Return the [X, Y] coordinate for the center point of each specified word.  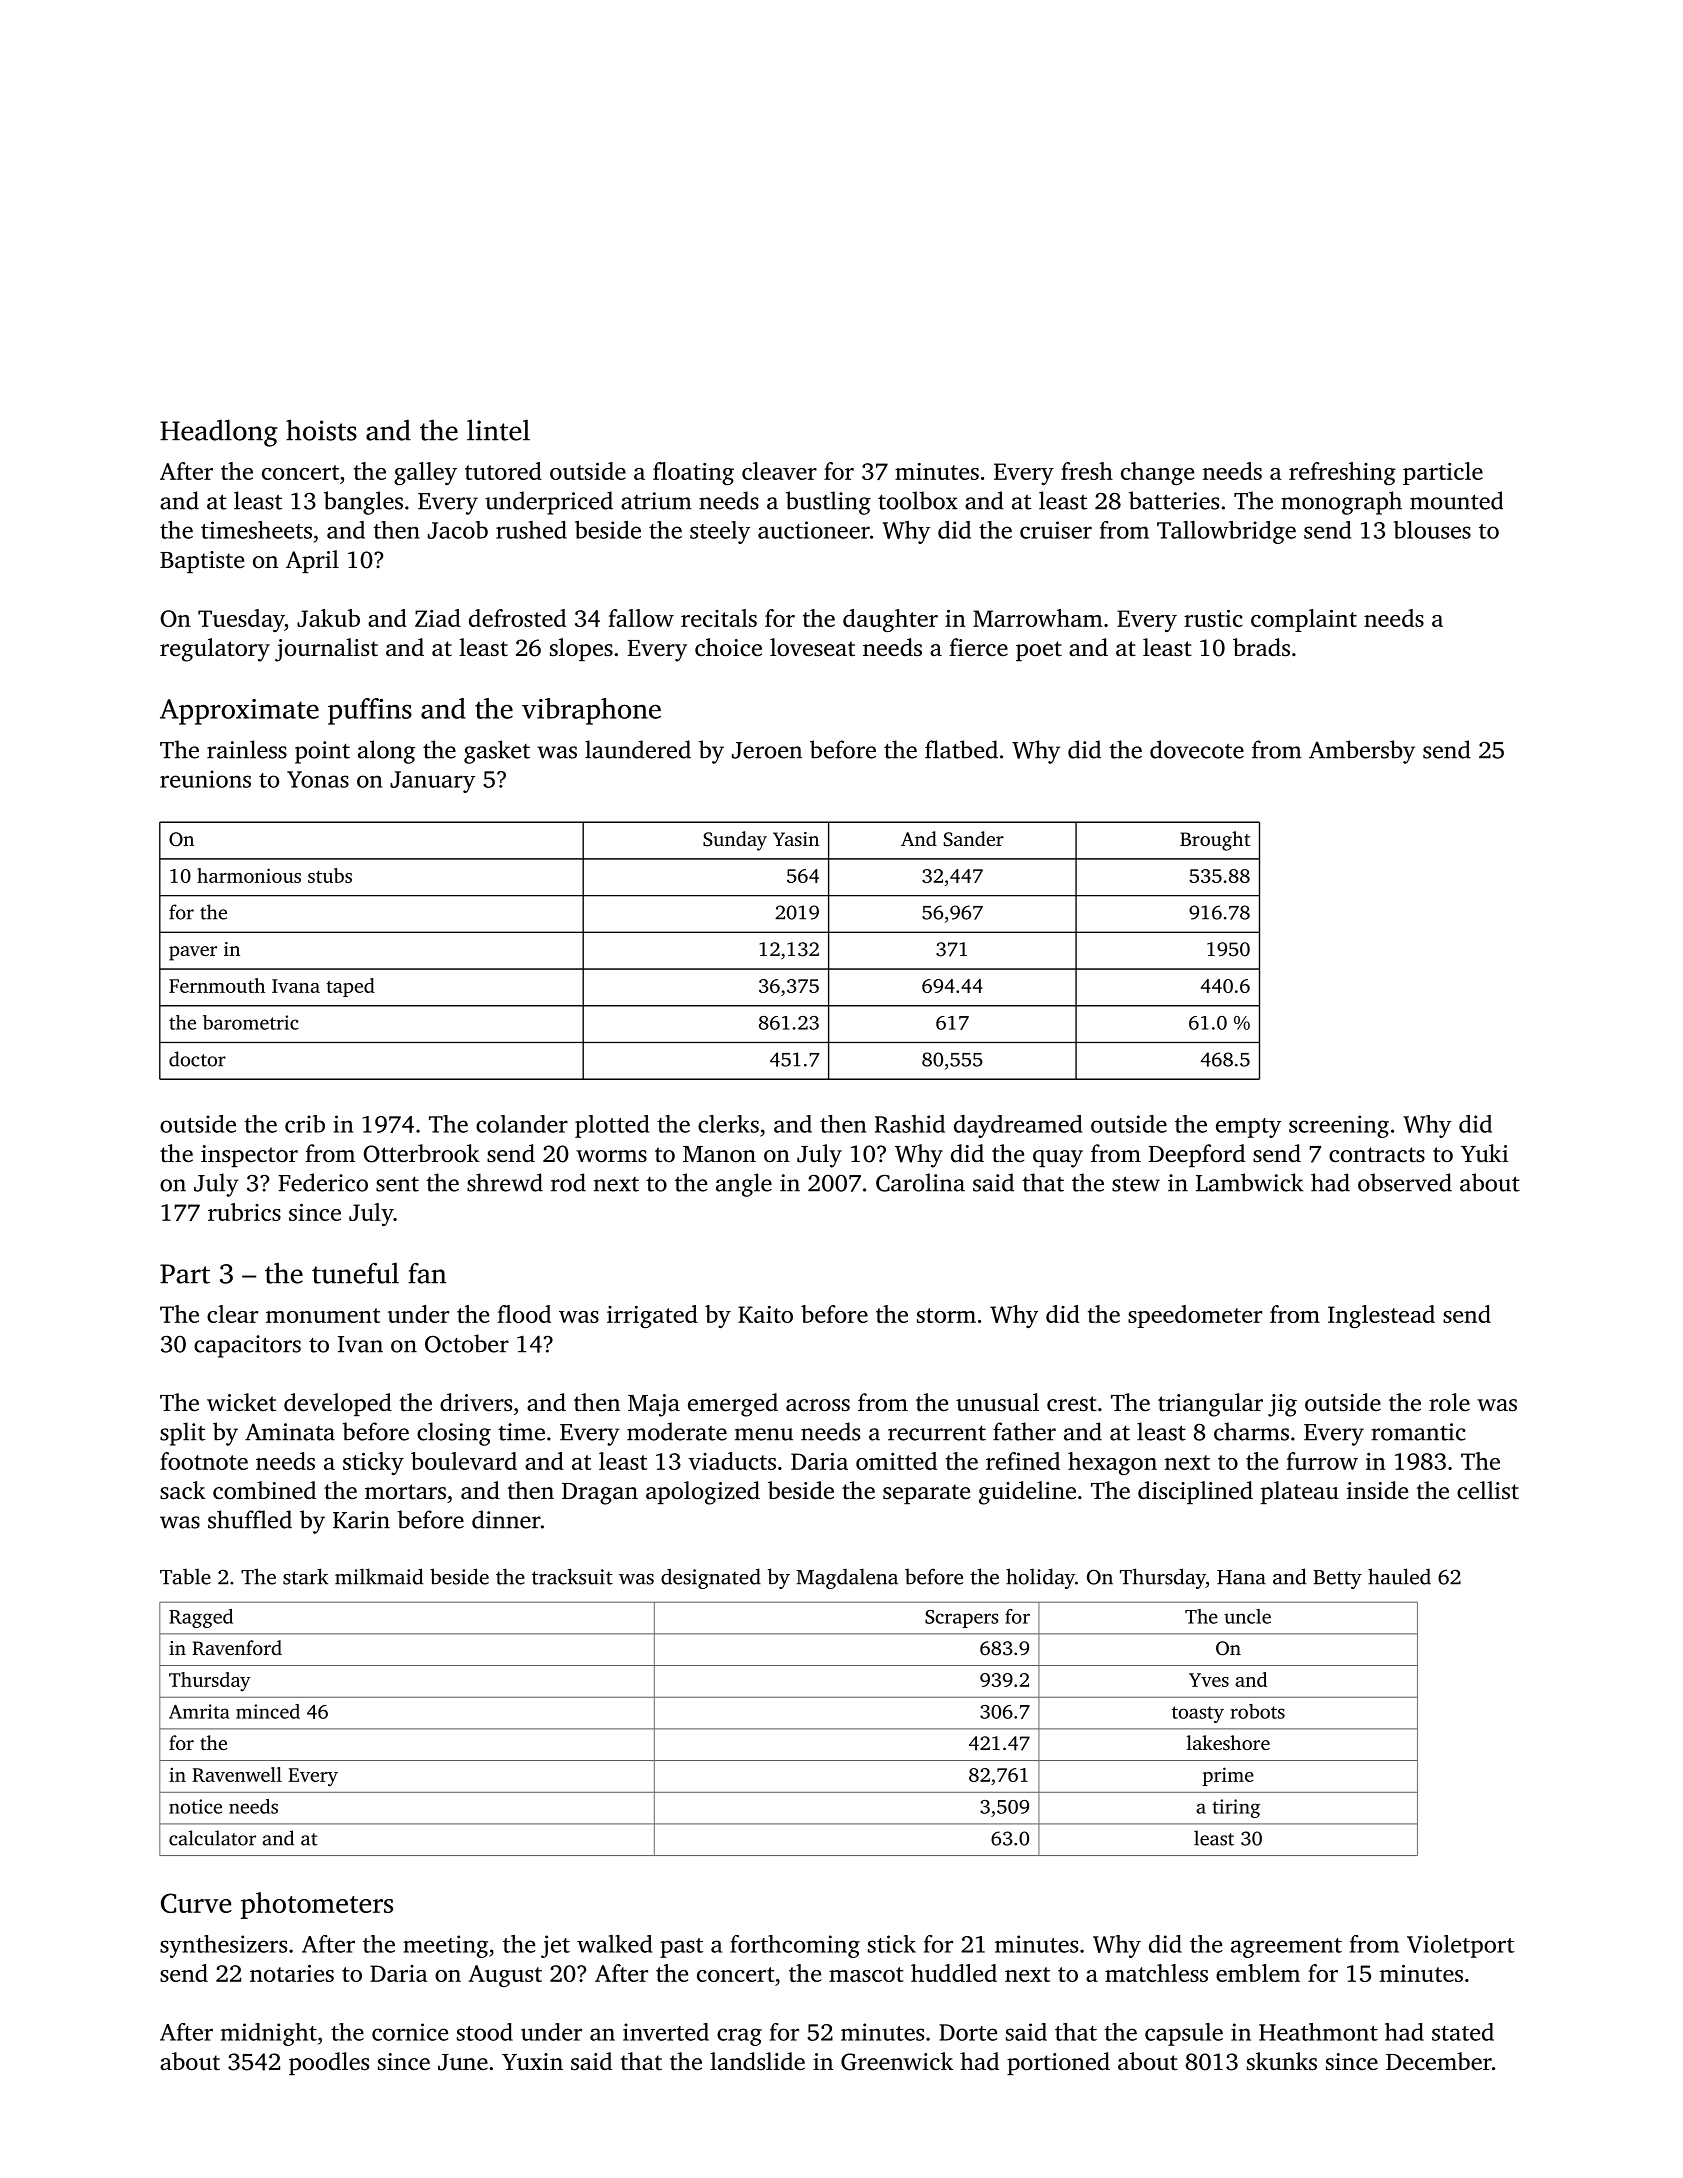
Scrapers [961, 1619]
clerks [728, 1124]
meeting [445, 1946]
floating [693, 473]
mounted [1456, 500]
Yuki [1484, 1153]
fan [427, 1273]
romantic [1418, 1432]
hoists [321, 430]
